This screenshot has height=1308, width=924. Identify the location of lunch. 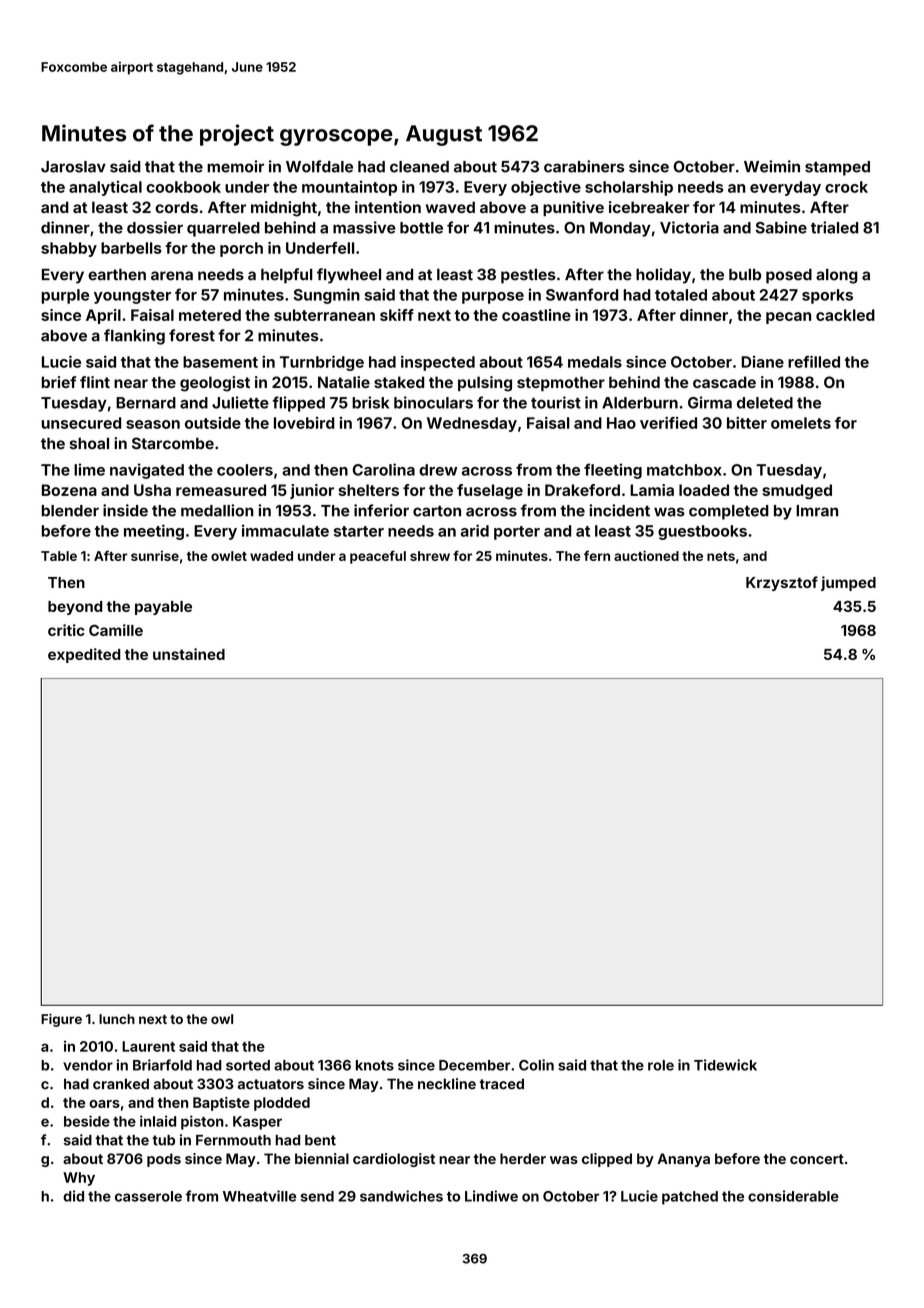
(117, 1019).
